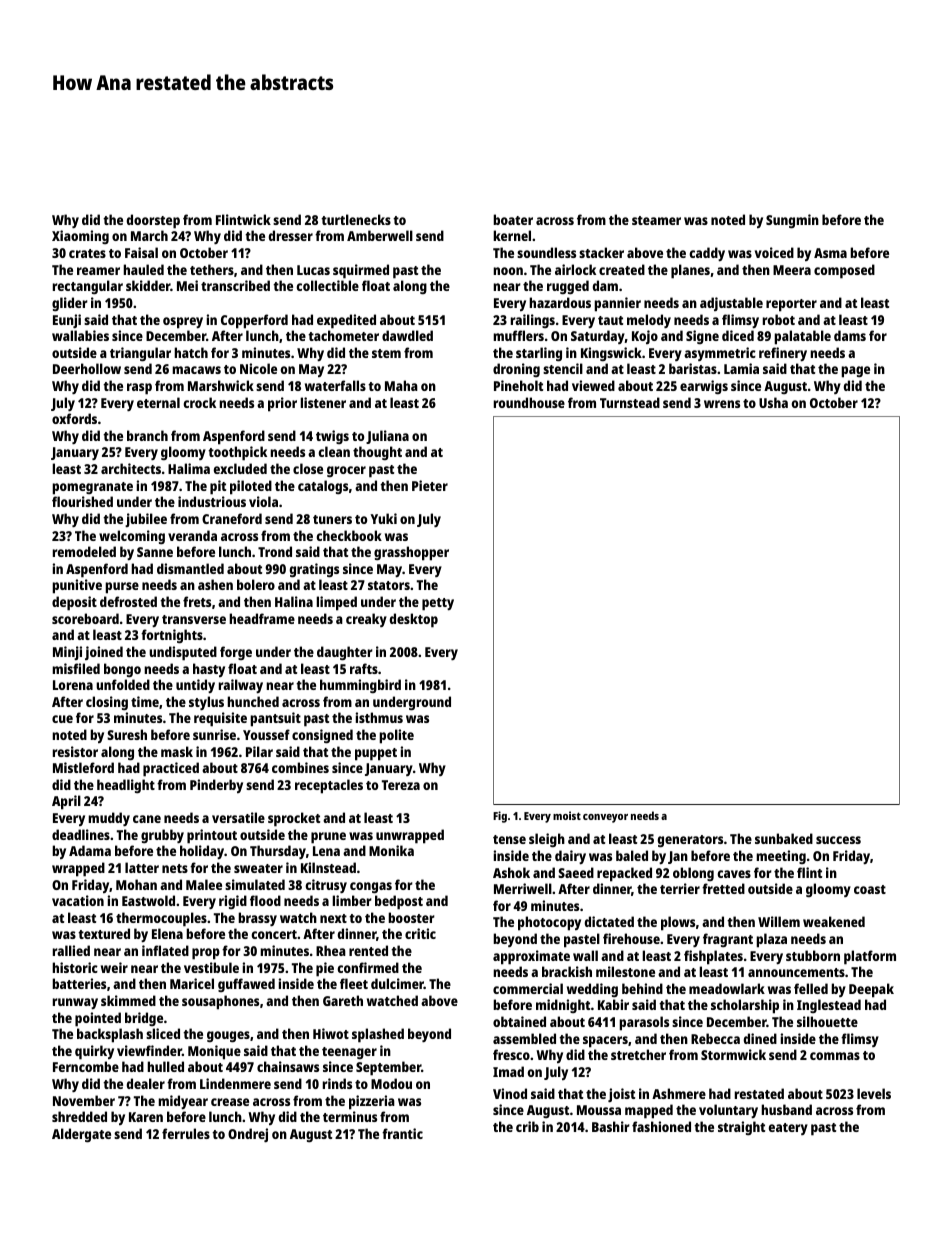 The width and height of the screenshot is (952, 1233). I want to click on moist, so click(567, 815).
